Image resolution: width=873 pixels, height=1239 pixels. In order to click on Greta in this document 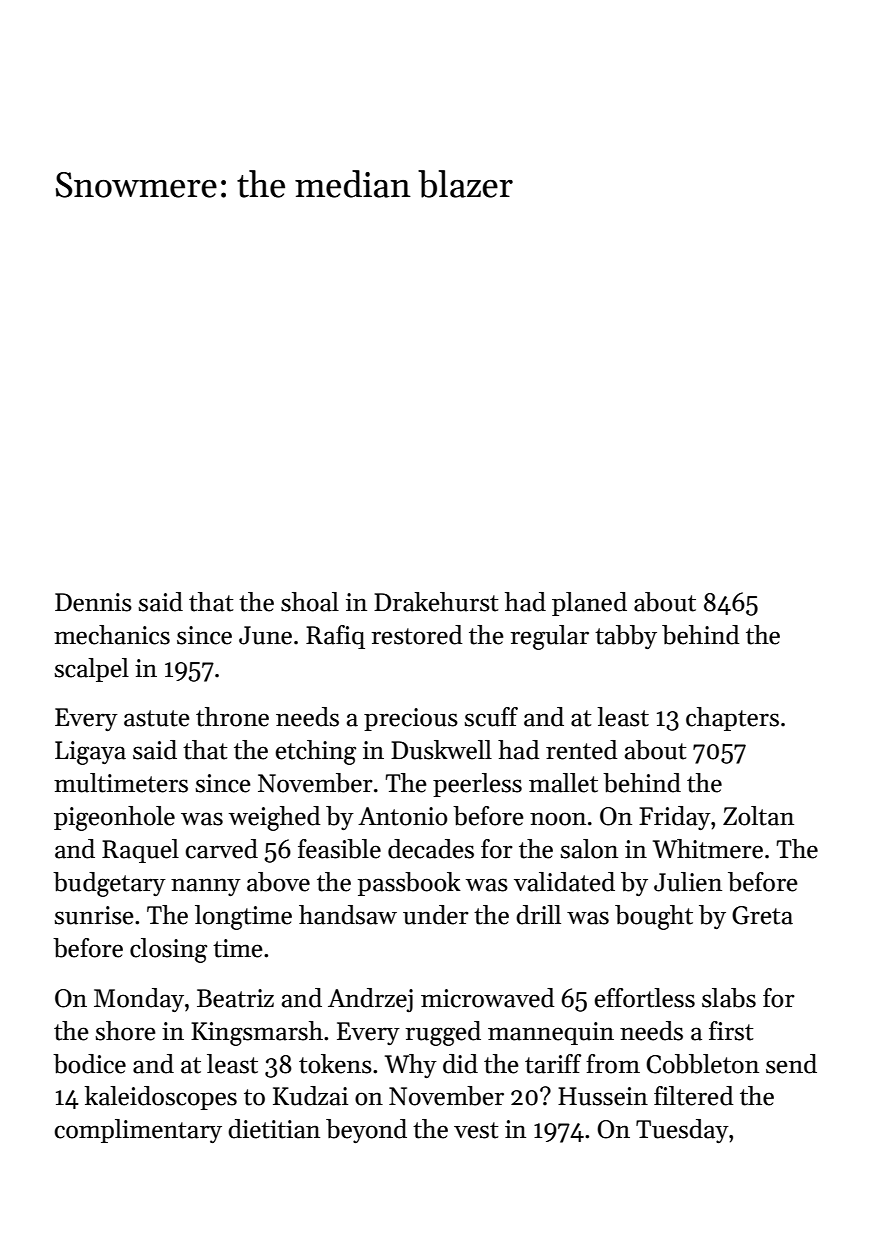, I will do `click(762, 915)`.
